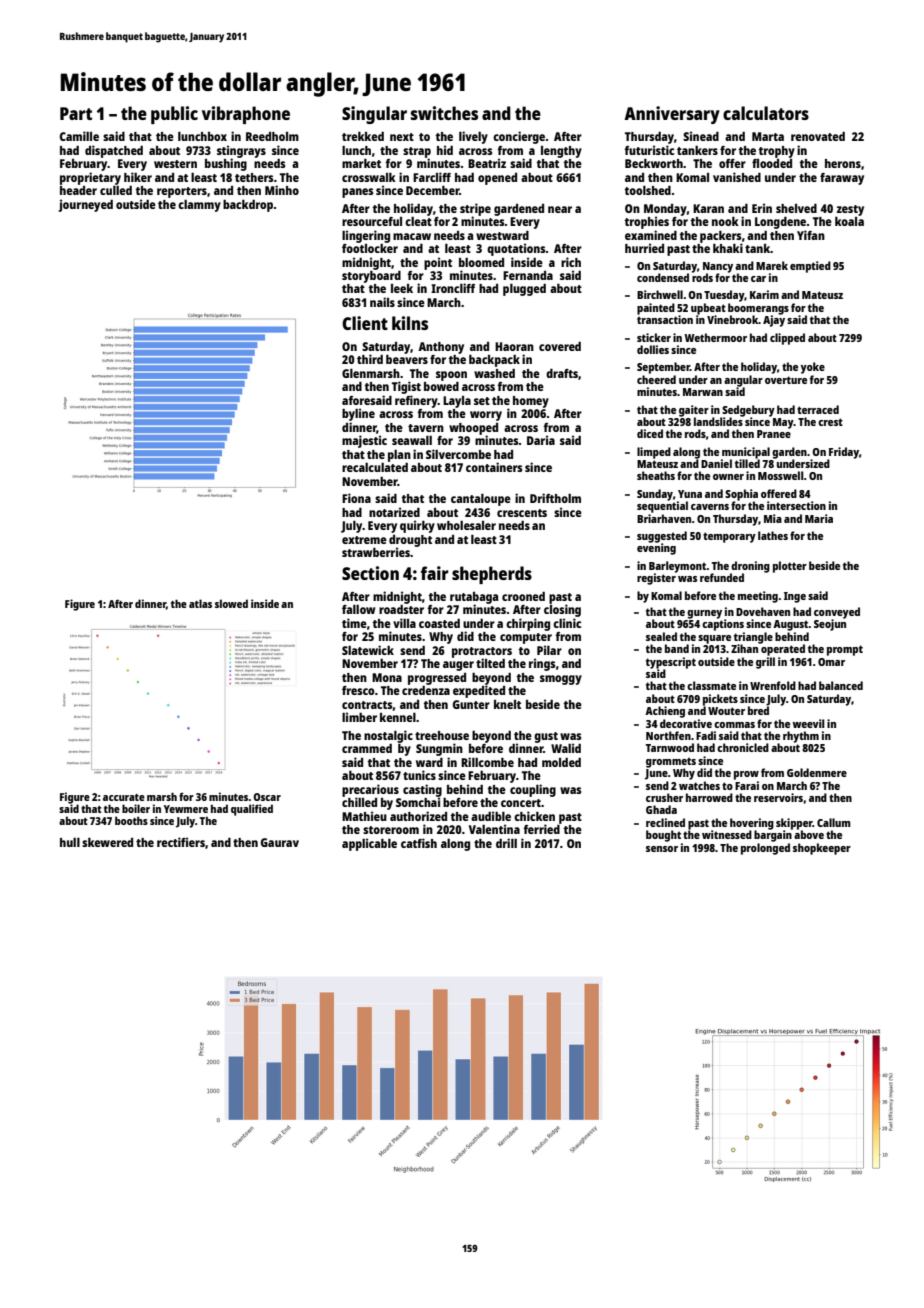  Describe the element at coordinates (522, 513) in the screenshot. I see `crescents` at that location.
